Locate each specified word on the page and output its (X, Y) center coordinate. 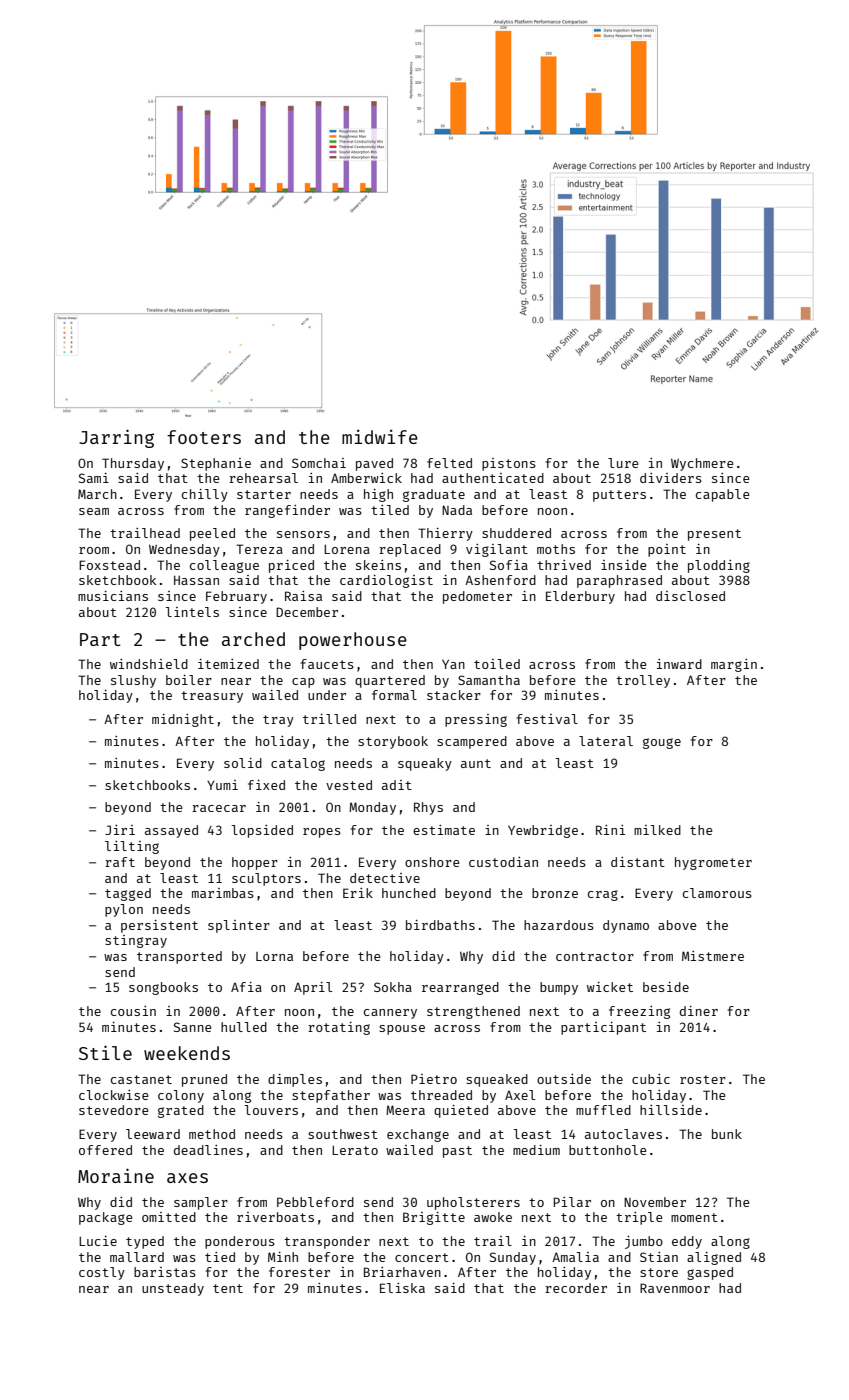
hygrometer (713, 863)
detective (385, 878)
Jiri (120, 830)
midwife (380, 437)
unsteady (173, 1289)
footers (204, 437)
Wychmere (702, 464)
